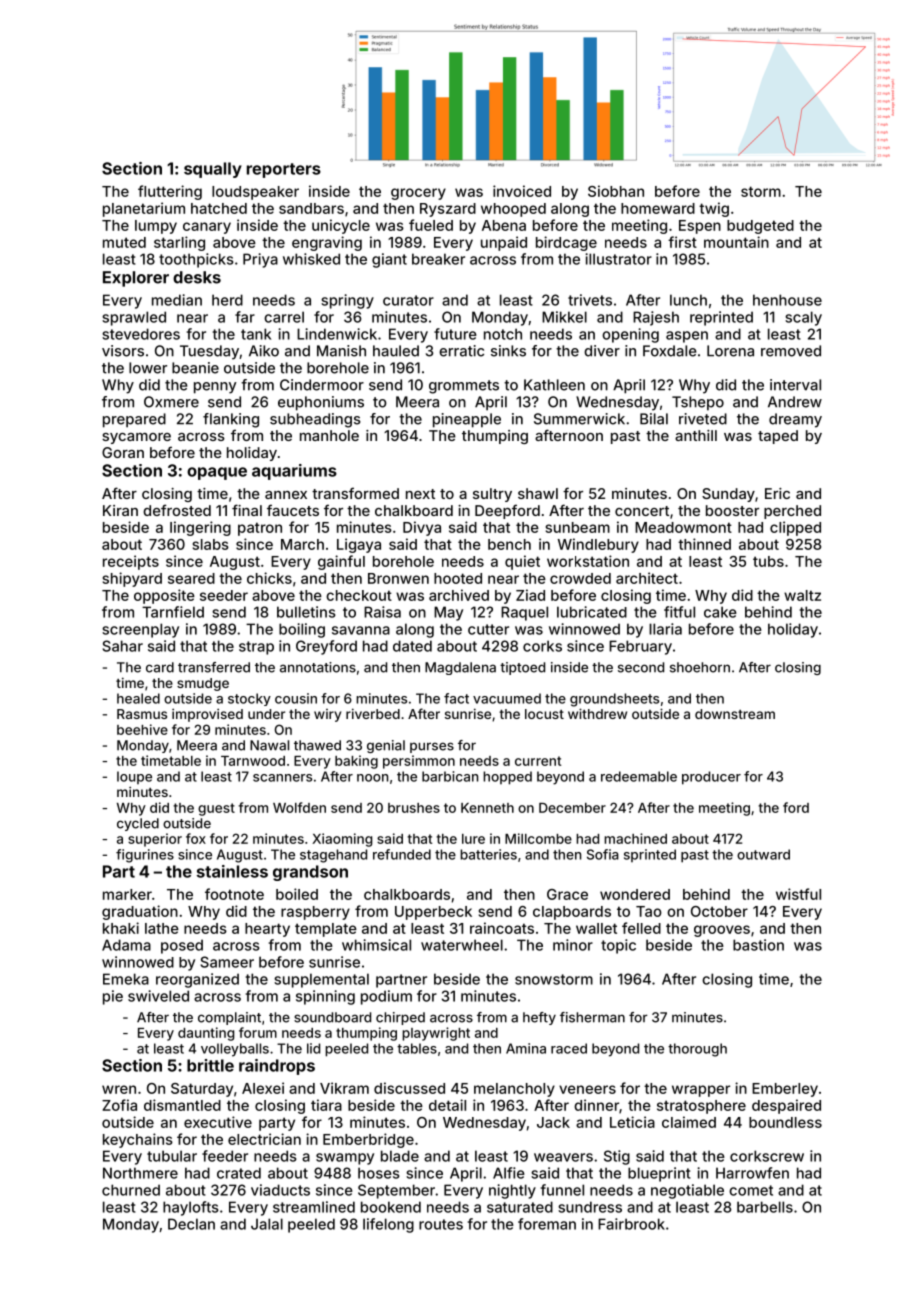 The width and height of the document is (924, 1311). I want to click on sprawled, so click(134, 318).
